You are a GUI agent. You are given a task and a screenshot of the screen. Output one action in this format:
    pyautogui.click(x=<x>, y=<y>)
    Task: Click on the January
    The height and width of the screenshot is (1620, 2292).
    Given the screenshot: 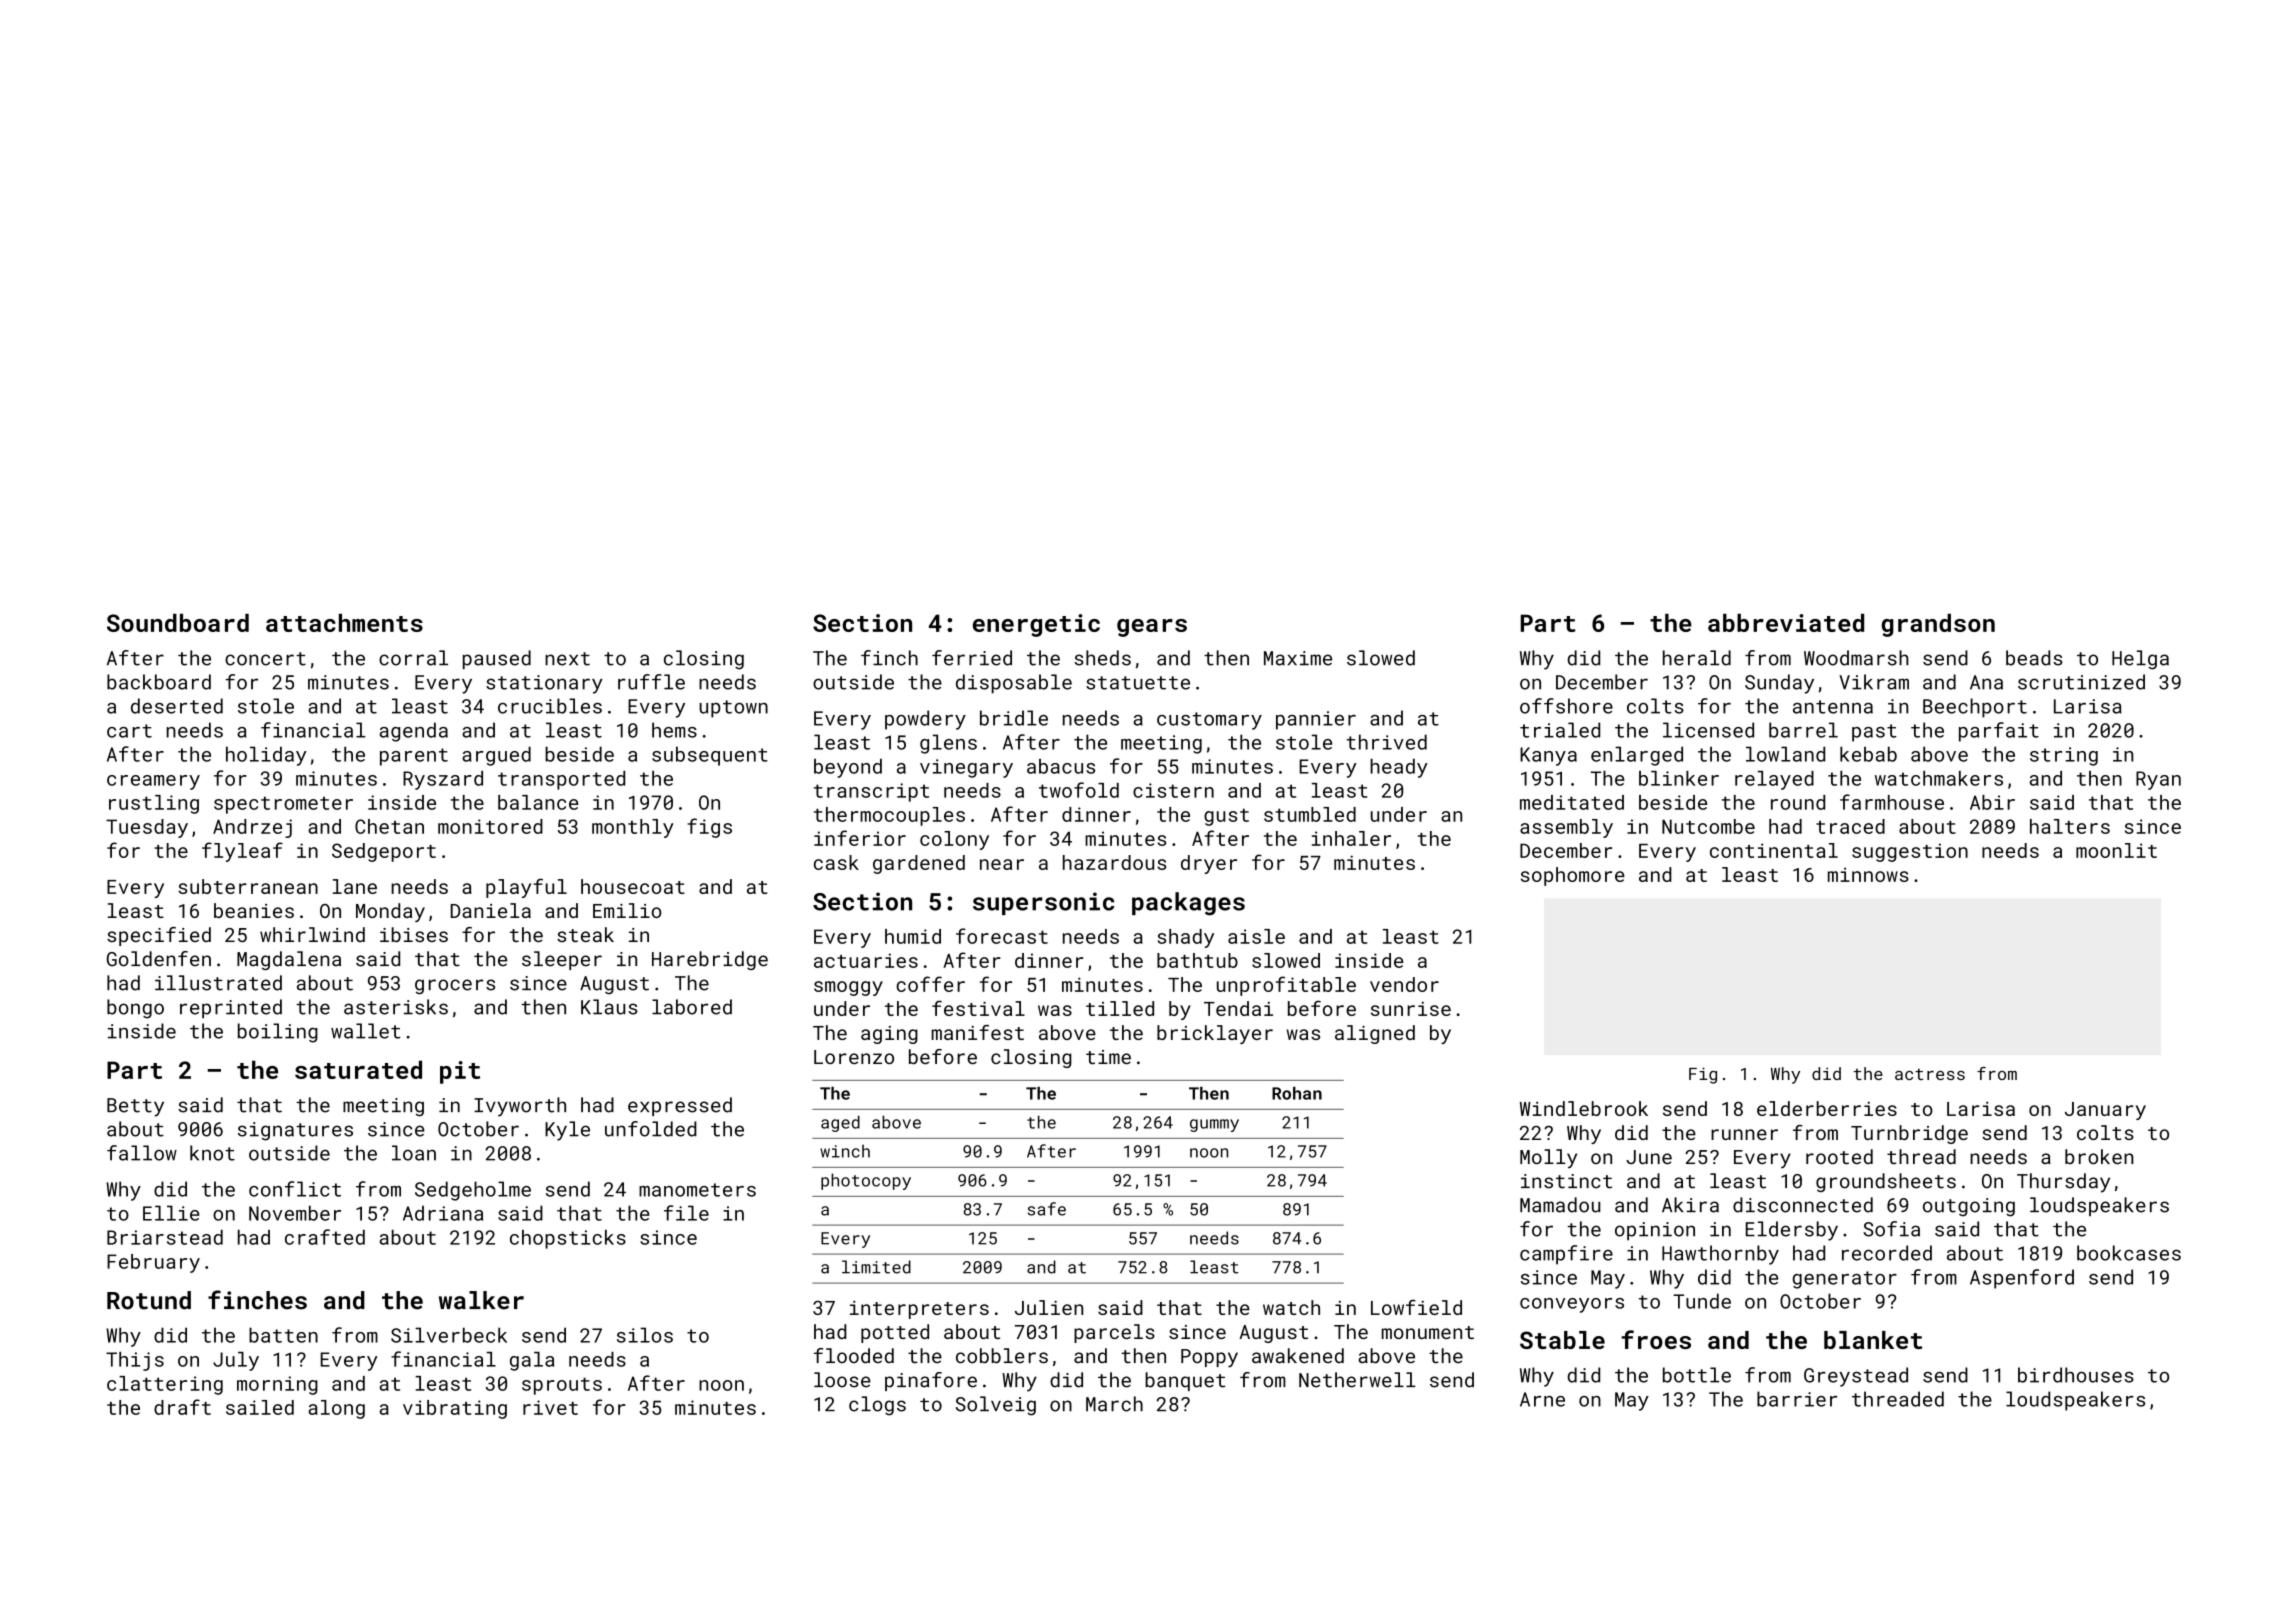 What is the action you would take?
    pyautogui.click(x=2105, y=1111)
